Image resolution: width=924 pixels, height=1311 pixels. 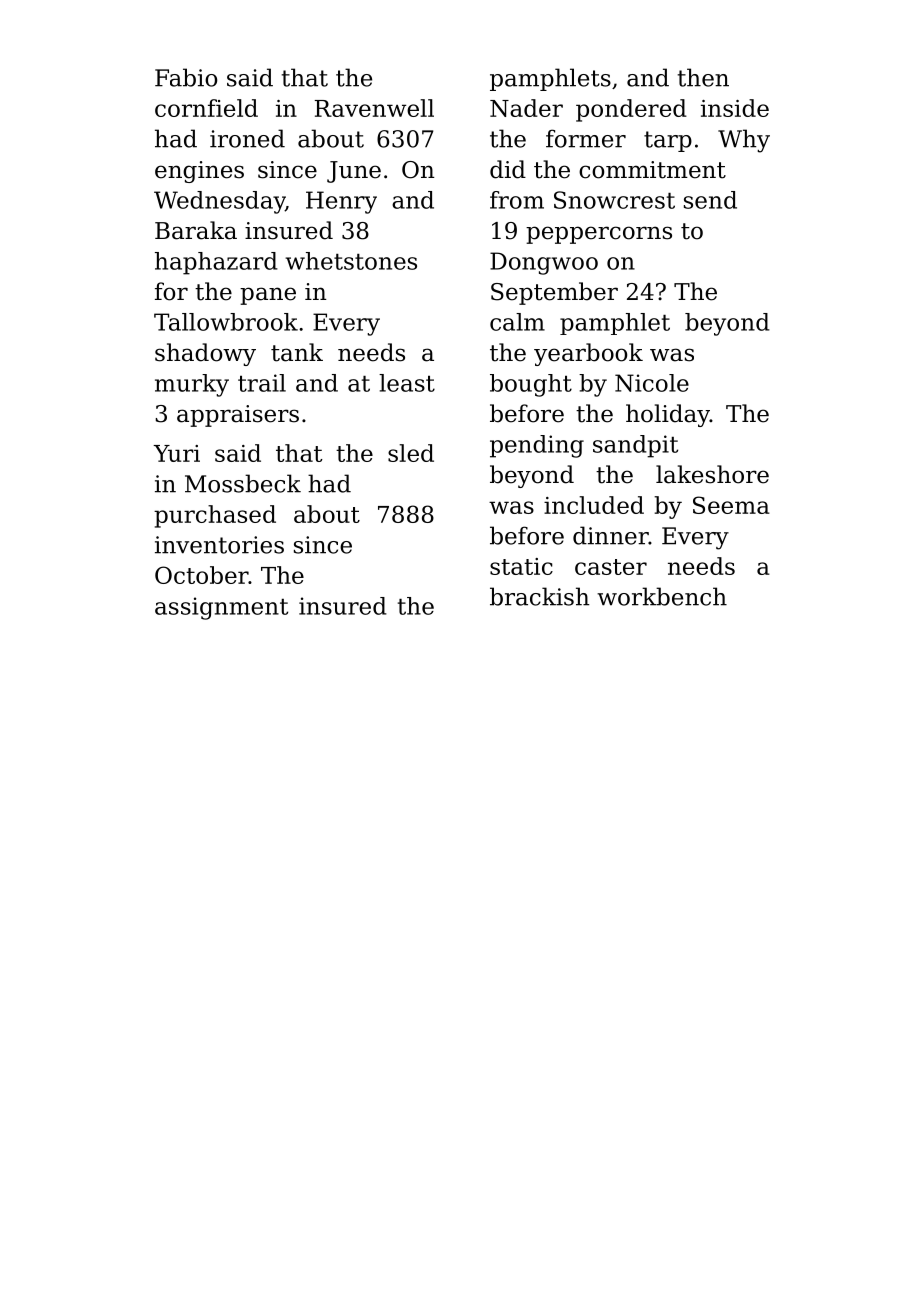 I want to click on inside, so click(x=735, y=108).
